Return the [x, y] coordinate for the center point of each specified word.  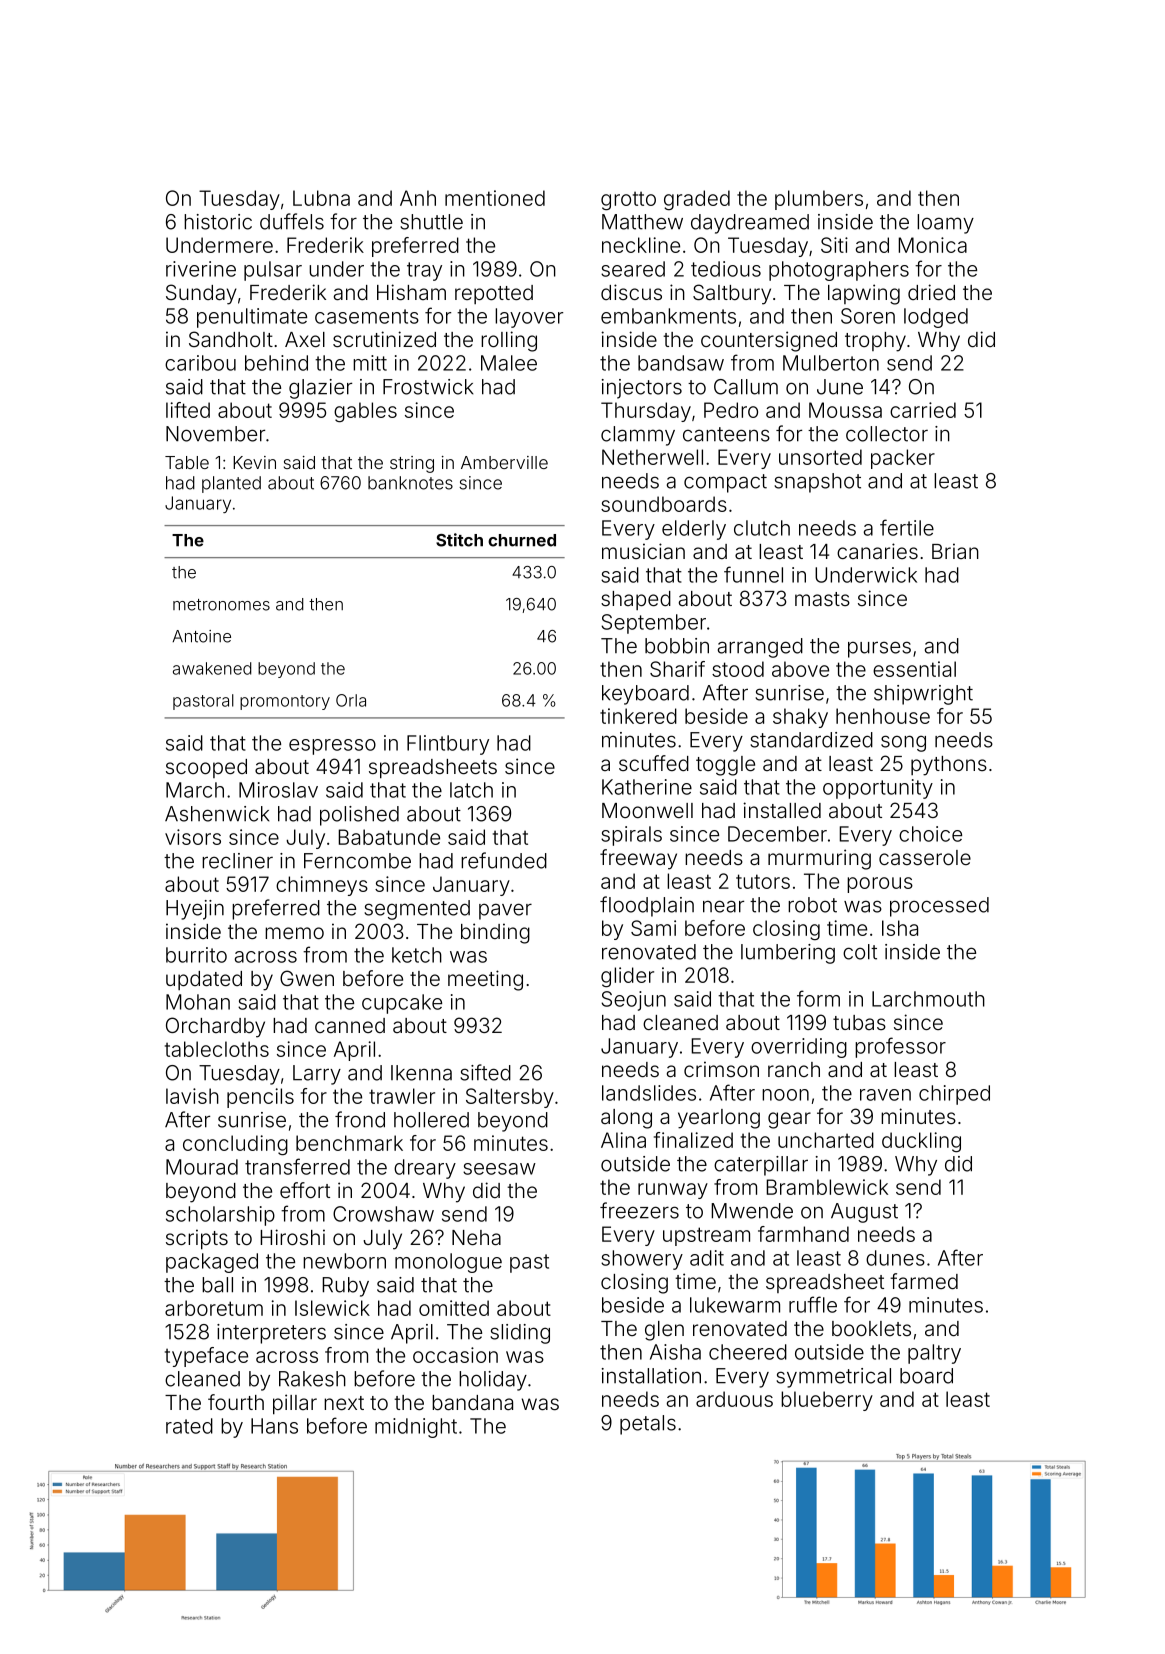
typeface [206, 1357]
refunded [504, 860]
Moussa [845, 410]
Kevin [254, 462]
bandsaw [681, 363]
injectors [642, 389]
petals [648, 1425]
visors [193, 837]
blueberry [827, 1401]
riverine [201, 269]
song [903, 743]
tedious [726, 269]
